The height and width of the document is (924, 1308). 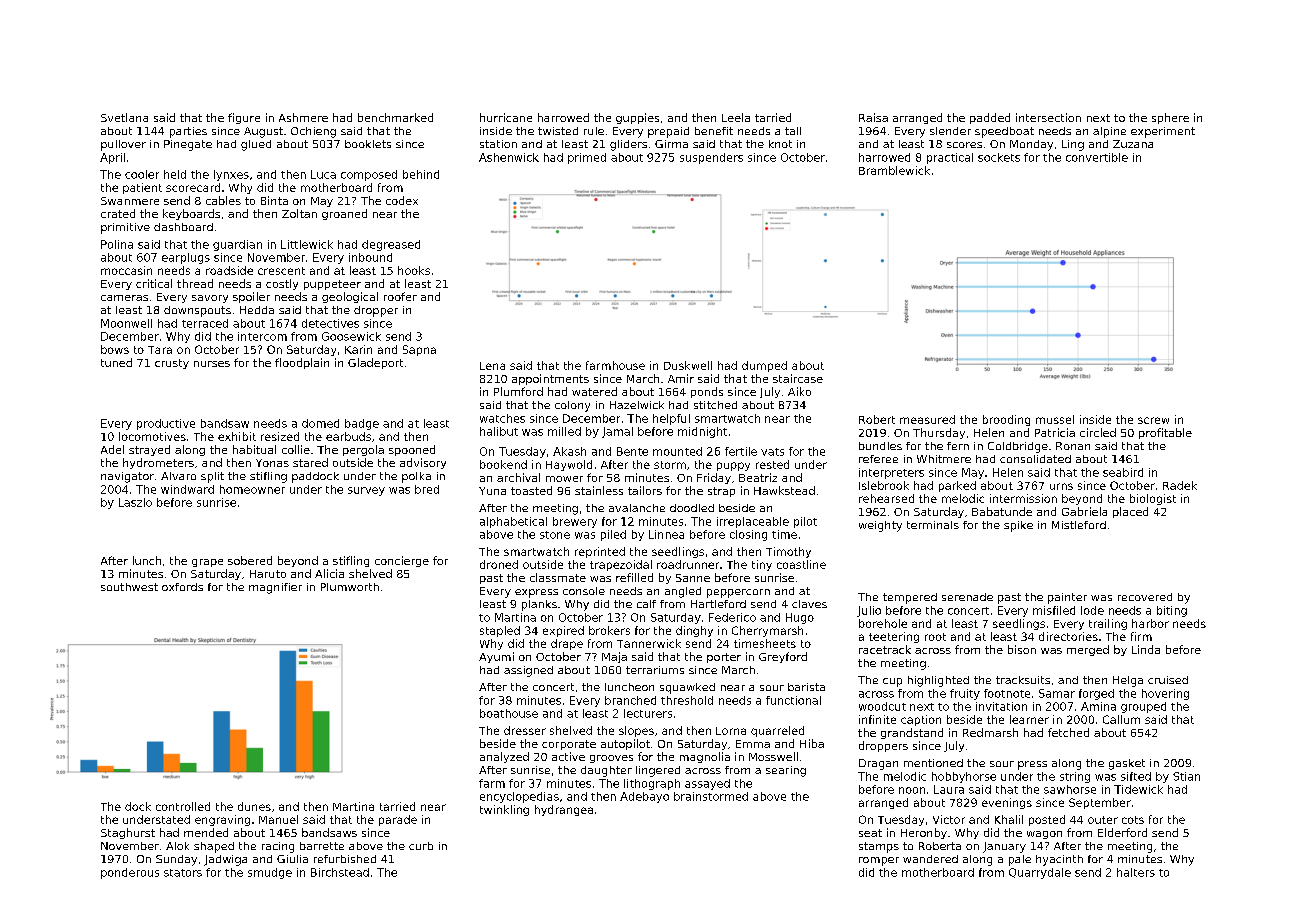 What do you see at coordinates (1055, 419) in the document?
I see `mussel` at bounding box center [1055, 419].
